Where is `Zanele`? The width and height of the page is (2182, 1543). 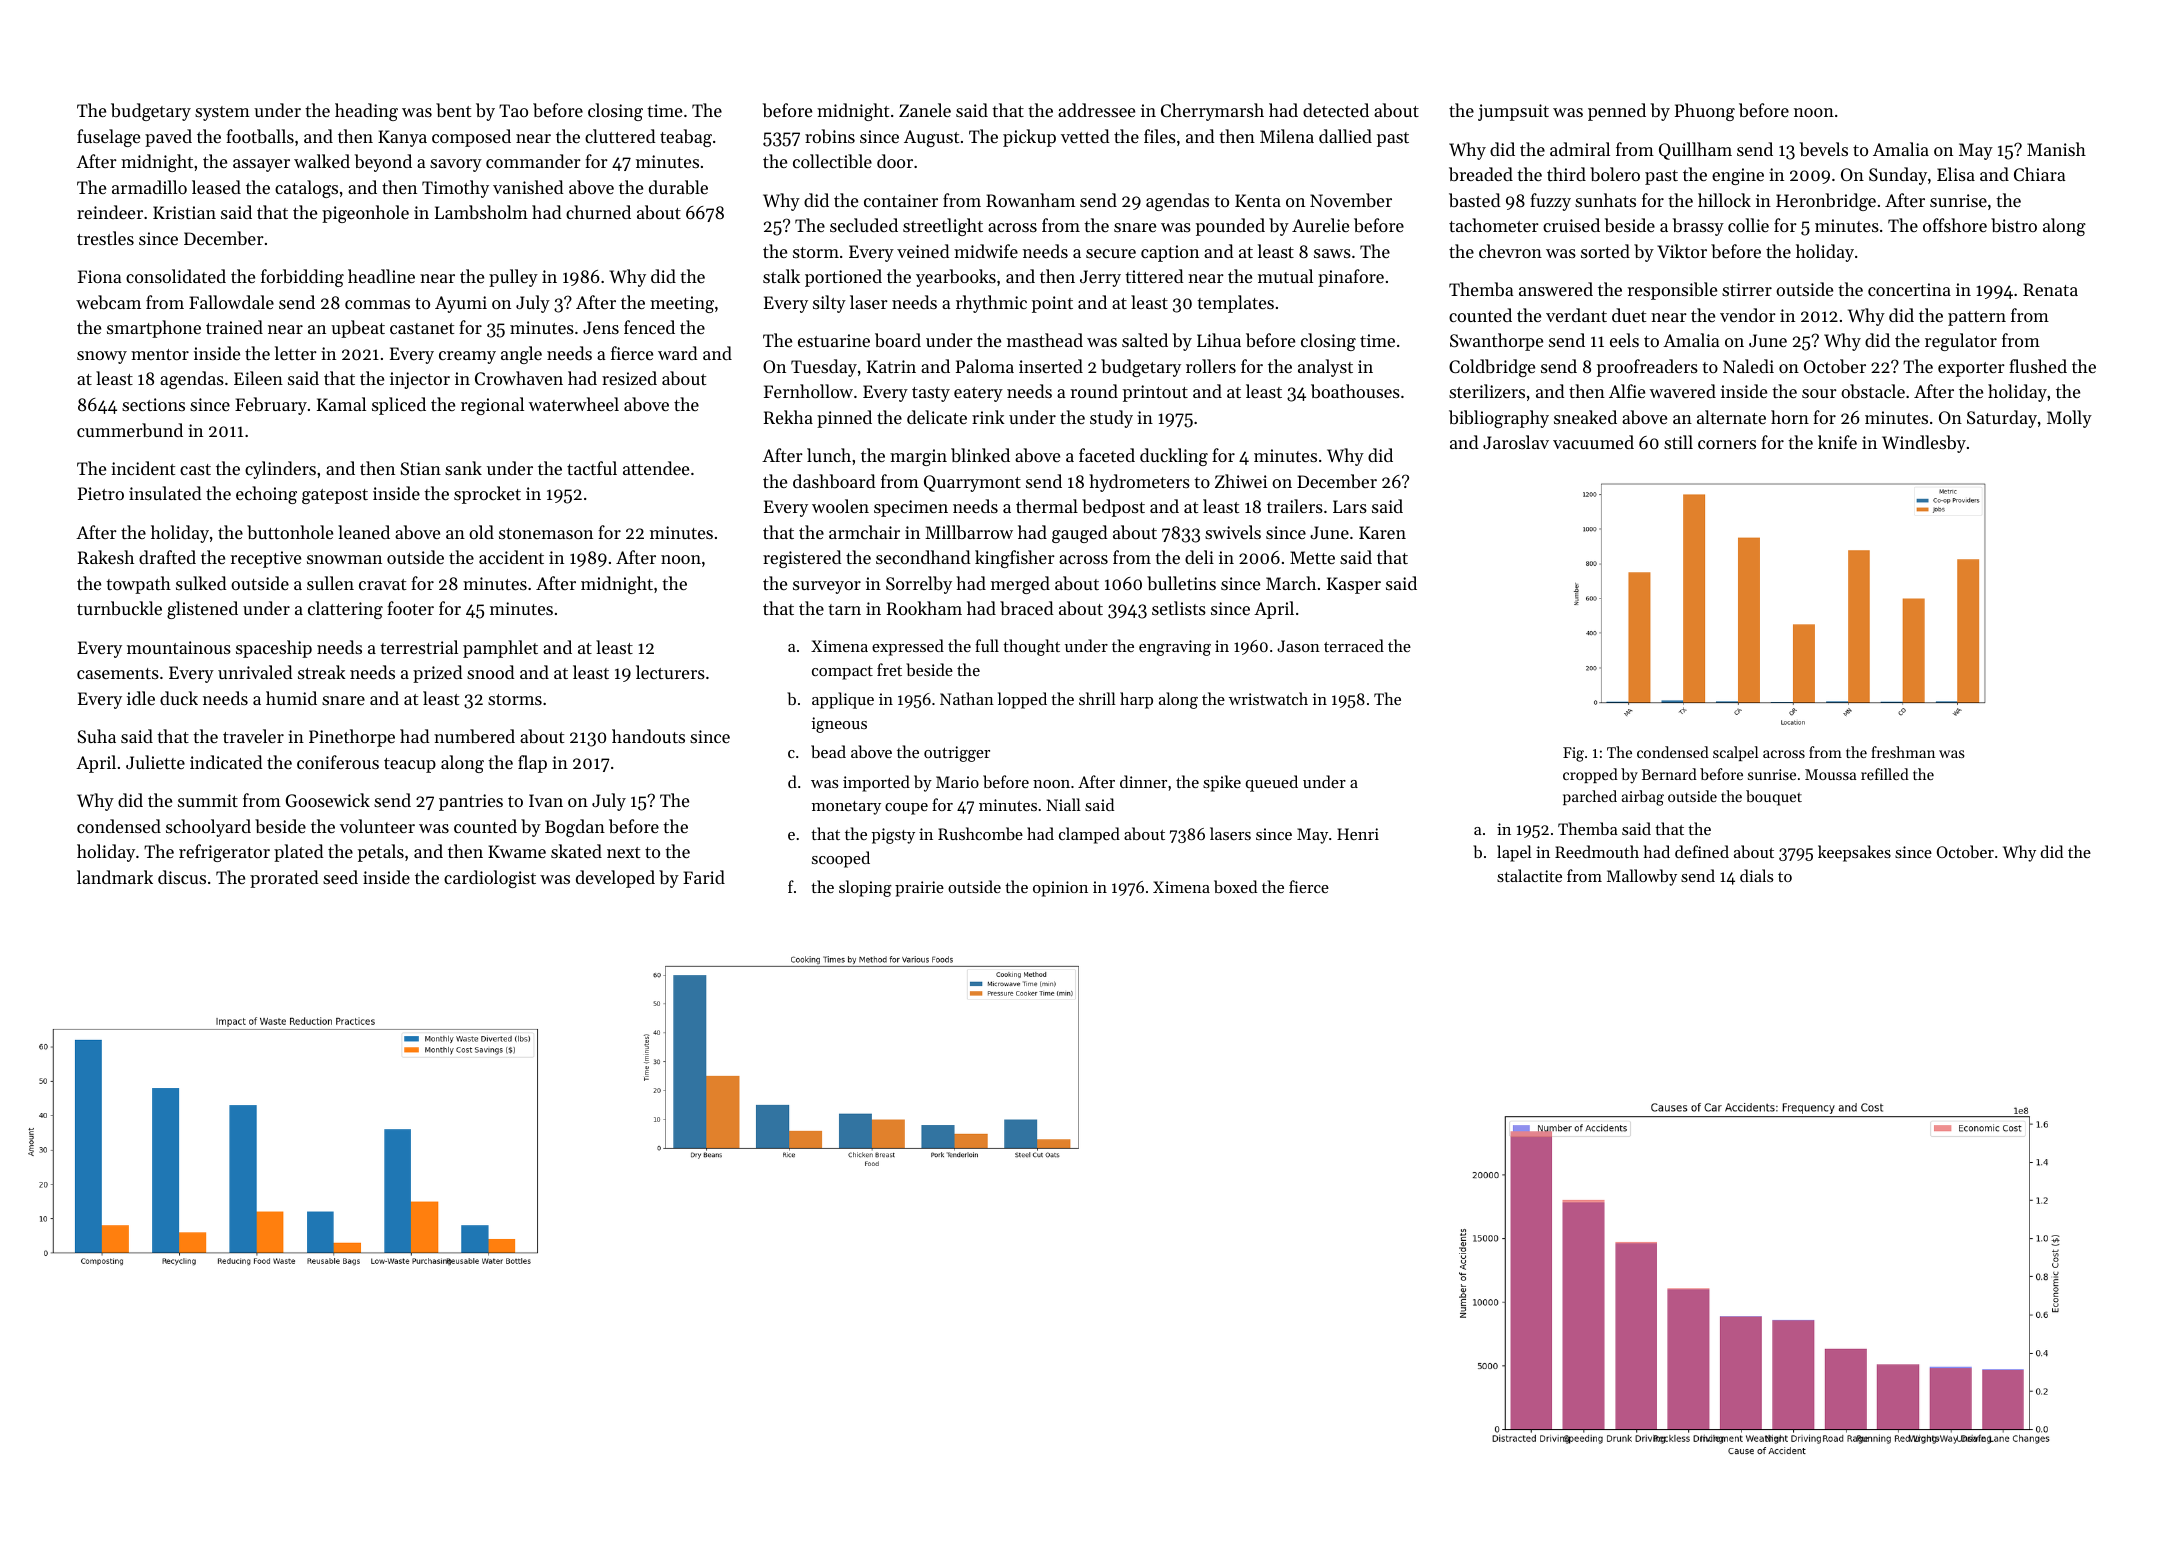
Zanele is located at coordinates (925, 110).
